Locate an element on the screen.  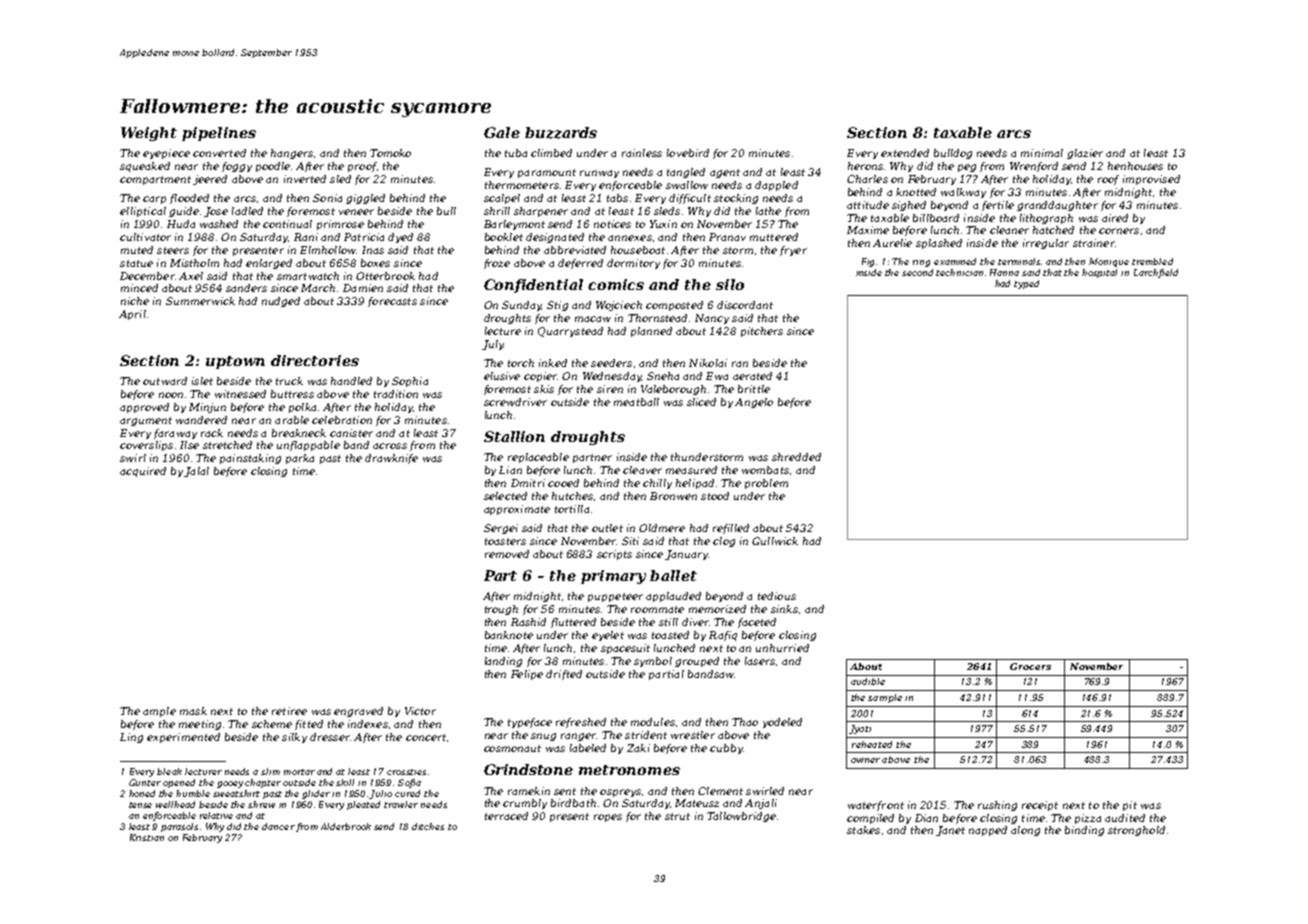
pipelines is located at coordinates (219, 134).
